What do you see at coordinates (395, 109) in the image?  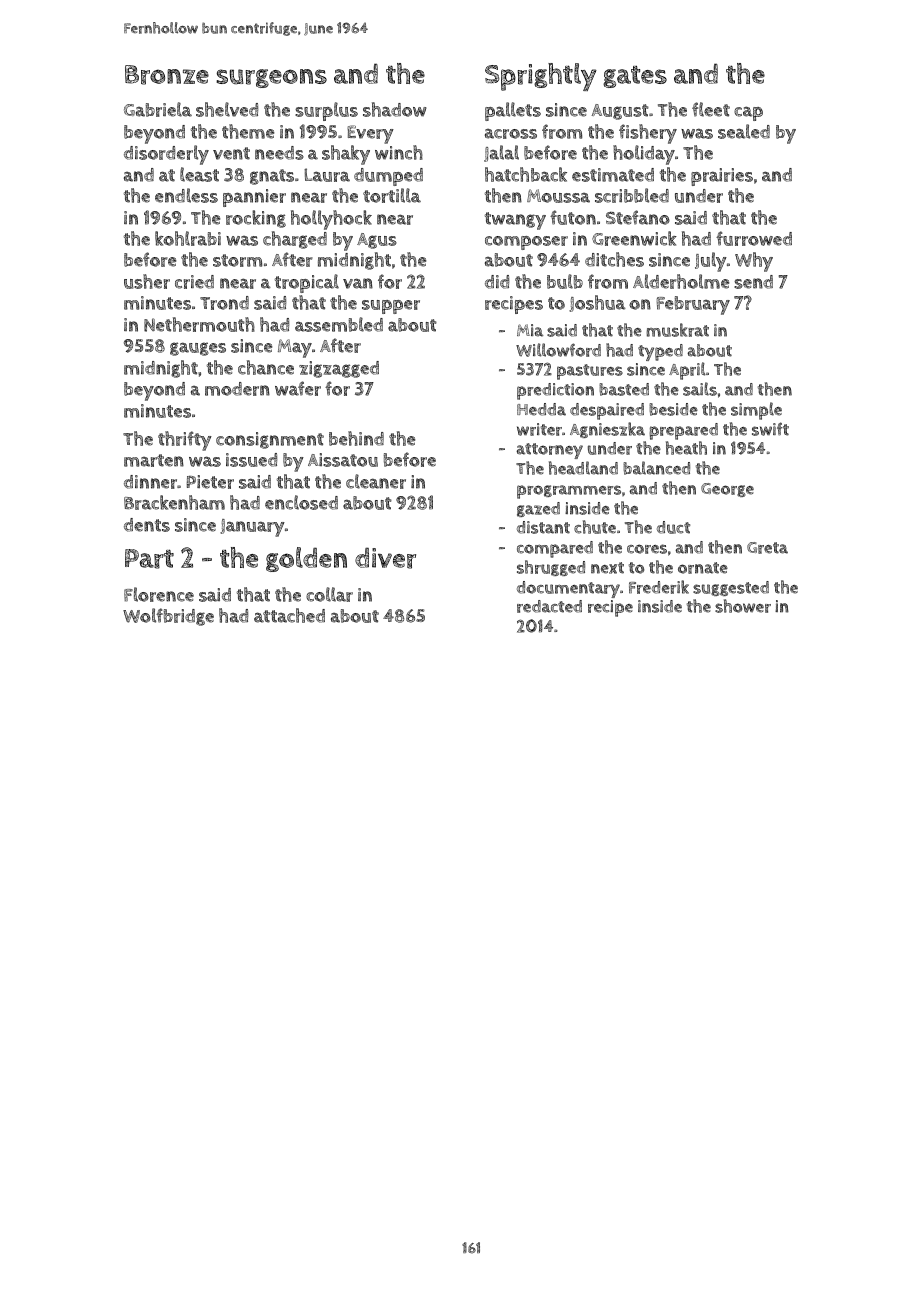 I see `shadow` at bounding box center [395, 109].
